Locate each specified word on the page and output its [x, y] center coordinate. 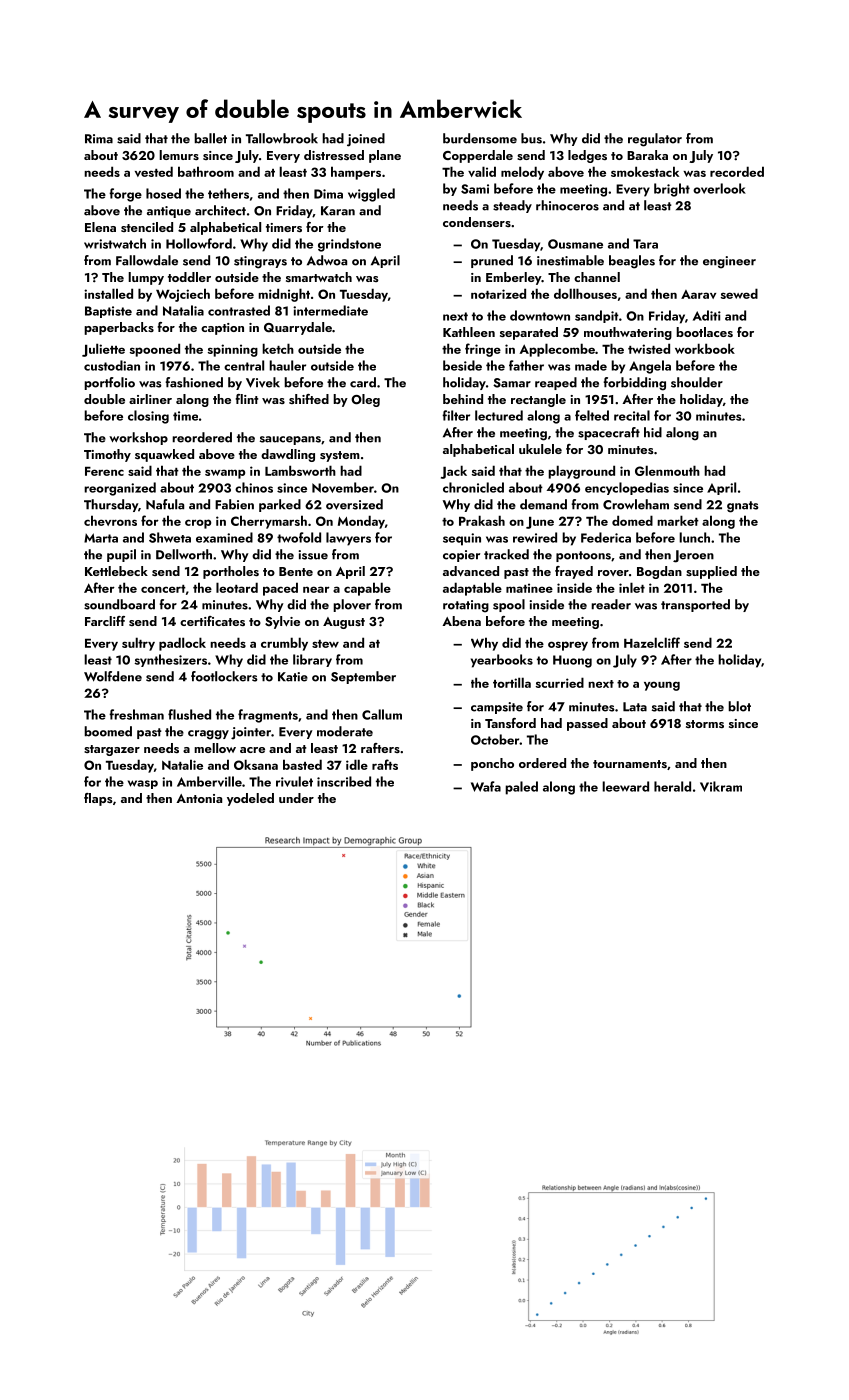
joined [366, 140]
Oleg [365, 400]
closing [148, 417]
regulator [655, 140]
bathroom [206, 171]
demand [543, 504]
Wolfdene [113, 676]
